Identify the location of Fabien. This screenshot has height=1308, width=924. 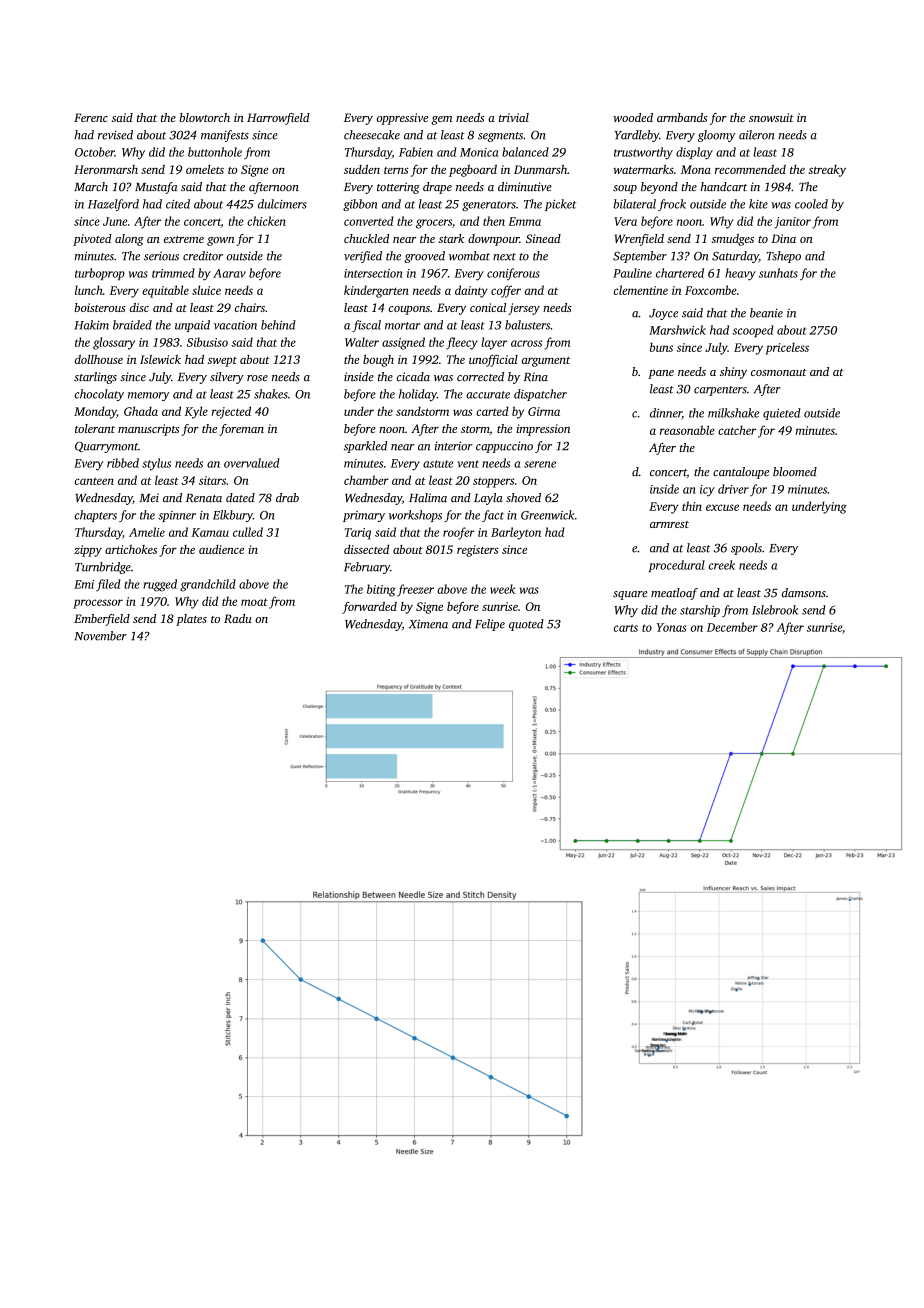
(416, 152).
